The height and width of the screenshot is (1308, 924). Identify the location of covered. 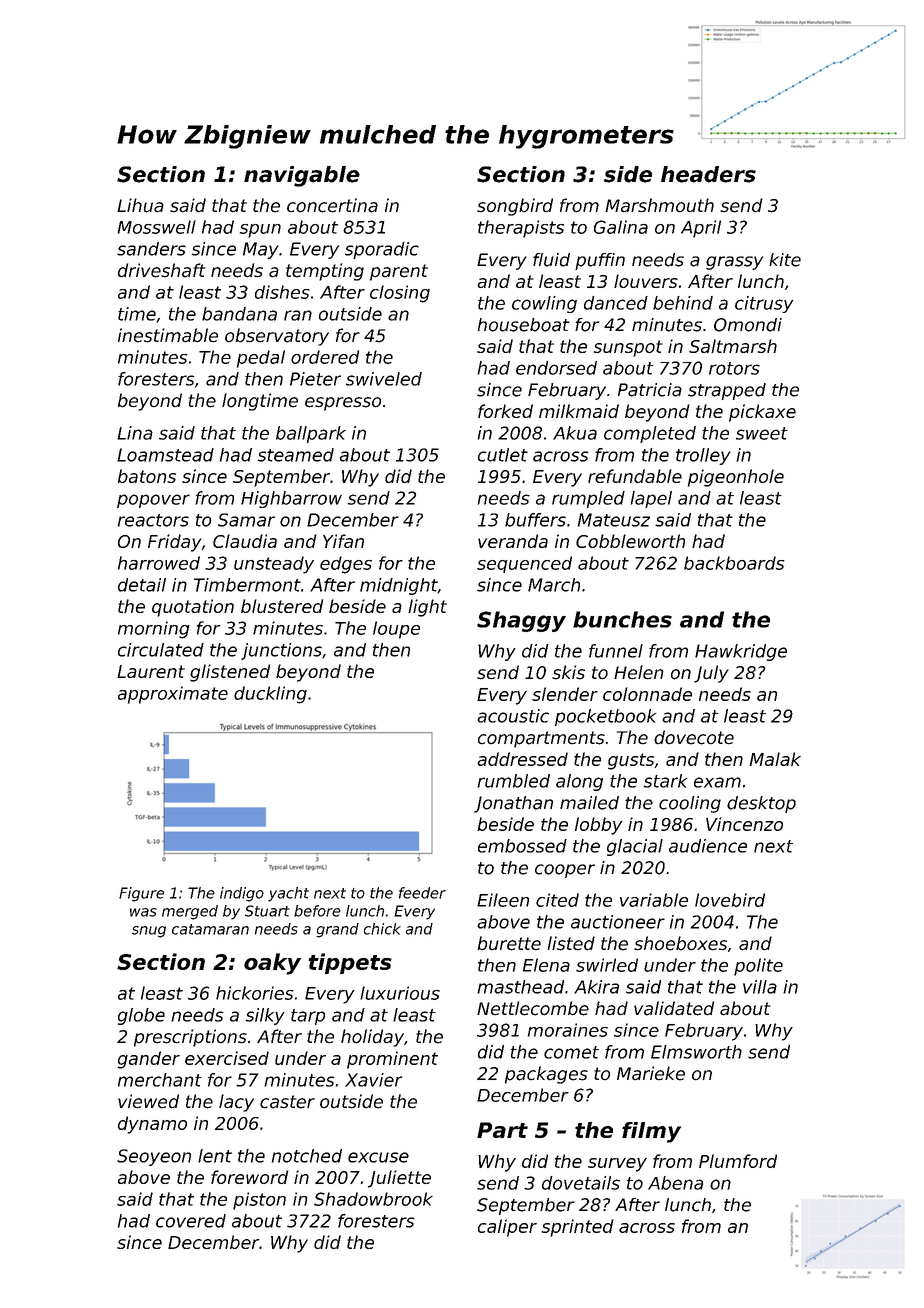
(191, 1221).
